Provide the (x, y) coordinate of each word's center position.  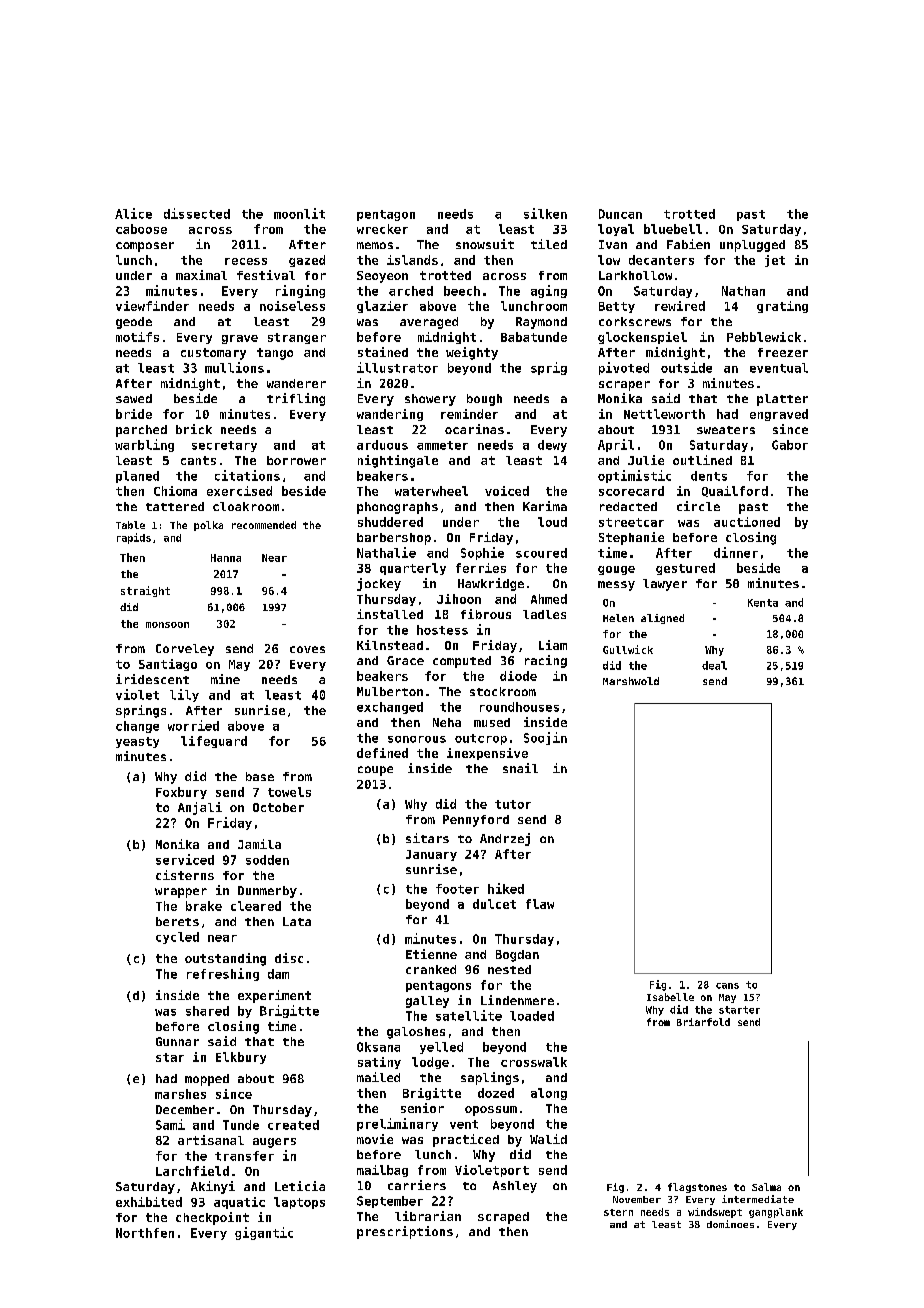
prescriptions (405, 1232)
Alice (133, 213)
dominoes (730, 1224)
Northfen (145, 1233)
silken (545, 213)
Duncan (620, 214)
